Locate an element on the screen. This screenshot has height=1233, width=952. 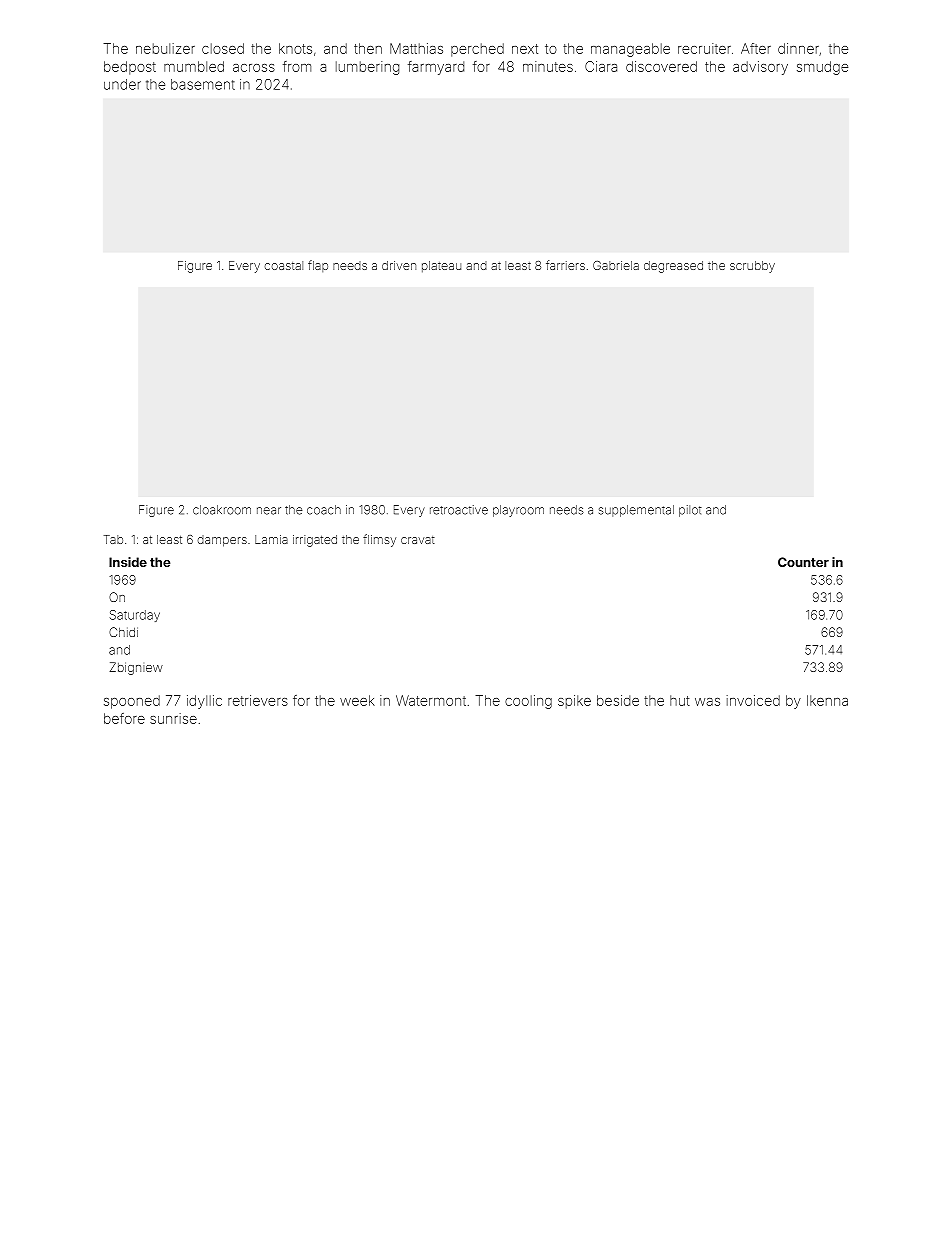
Zbigniew is located at coordinates (136, 668).
